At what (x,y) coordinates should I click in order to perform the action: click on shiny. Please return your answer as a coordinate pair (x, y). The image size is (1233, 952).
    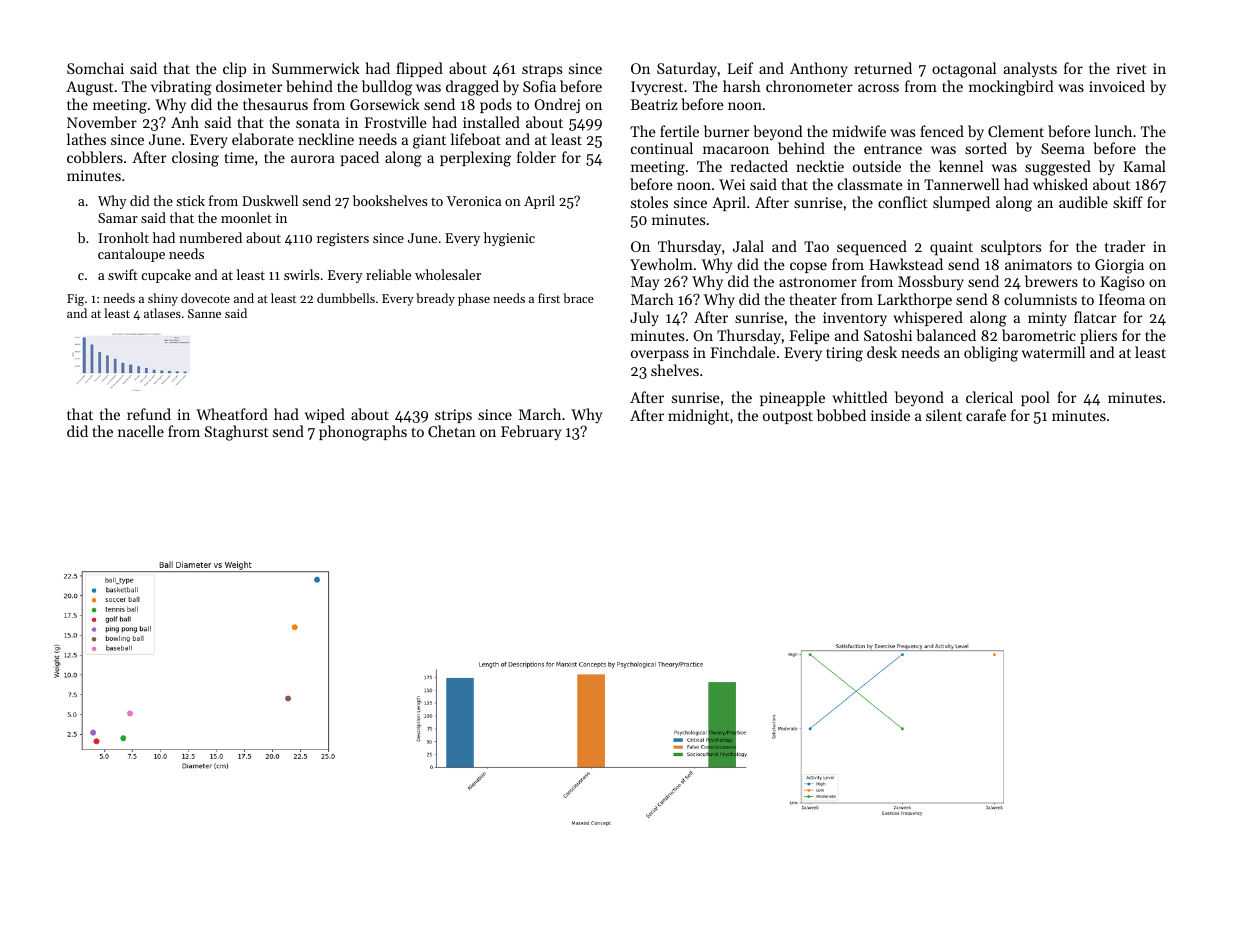
    Looking at the image, I should click on (163, 299).
